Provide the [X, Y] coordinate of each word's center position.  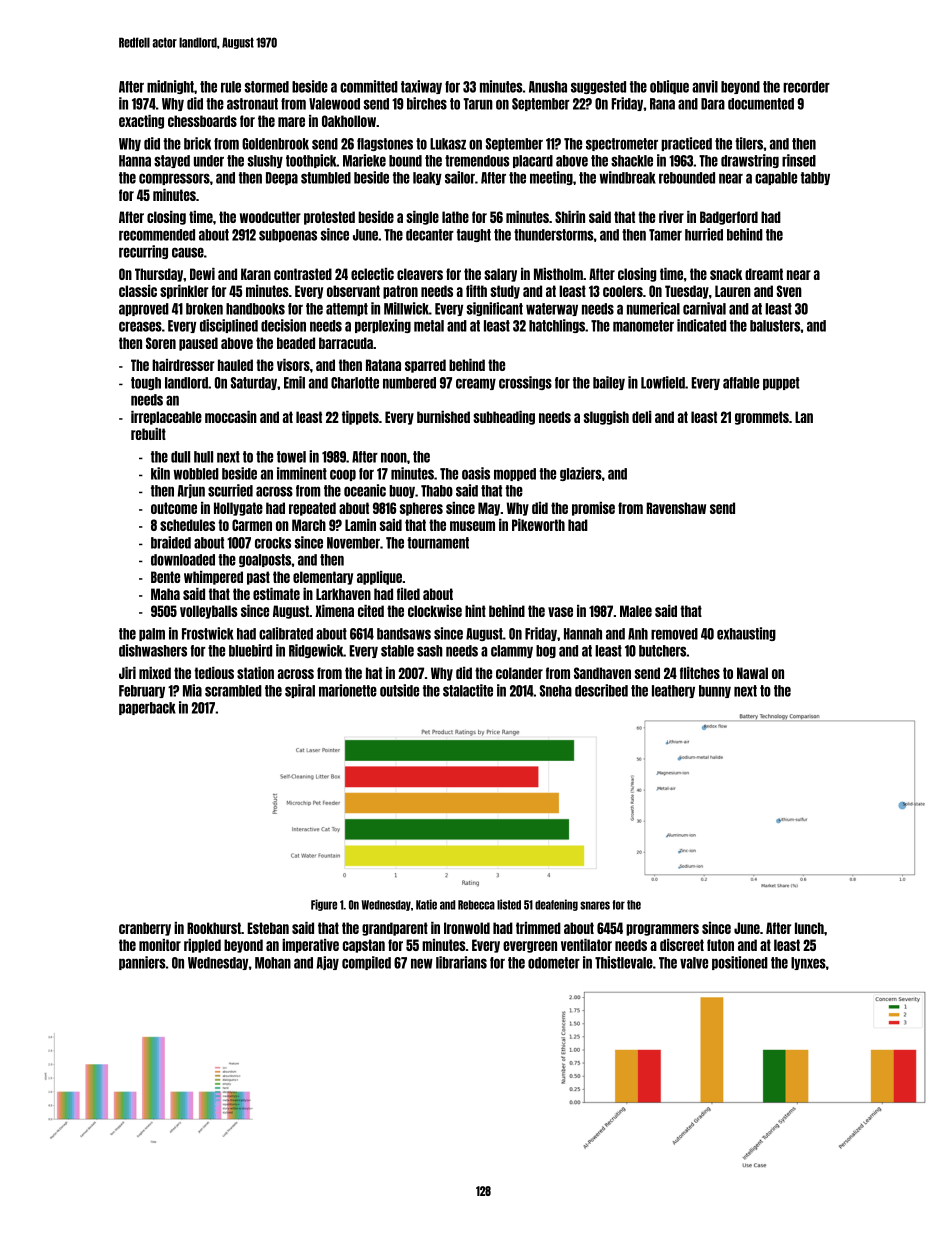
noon [394, 457]
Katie [426, 904]
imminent [302, 473]
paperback [147, 708]
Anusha [548, 87]
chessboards [202, 121]
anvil [705, 86]
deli [642, 417]
